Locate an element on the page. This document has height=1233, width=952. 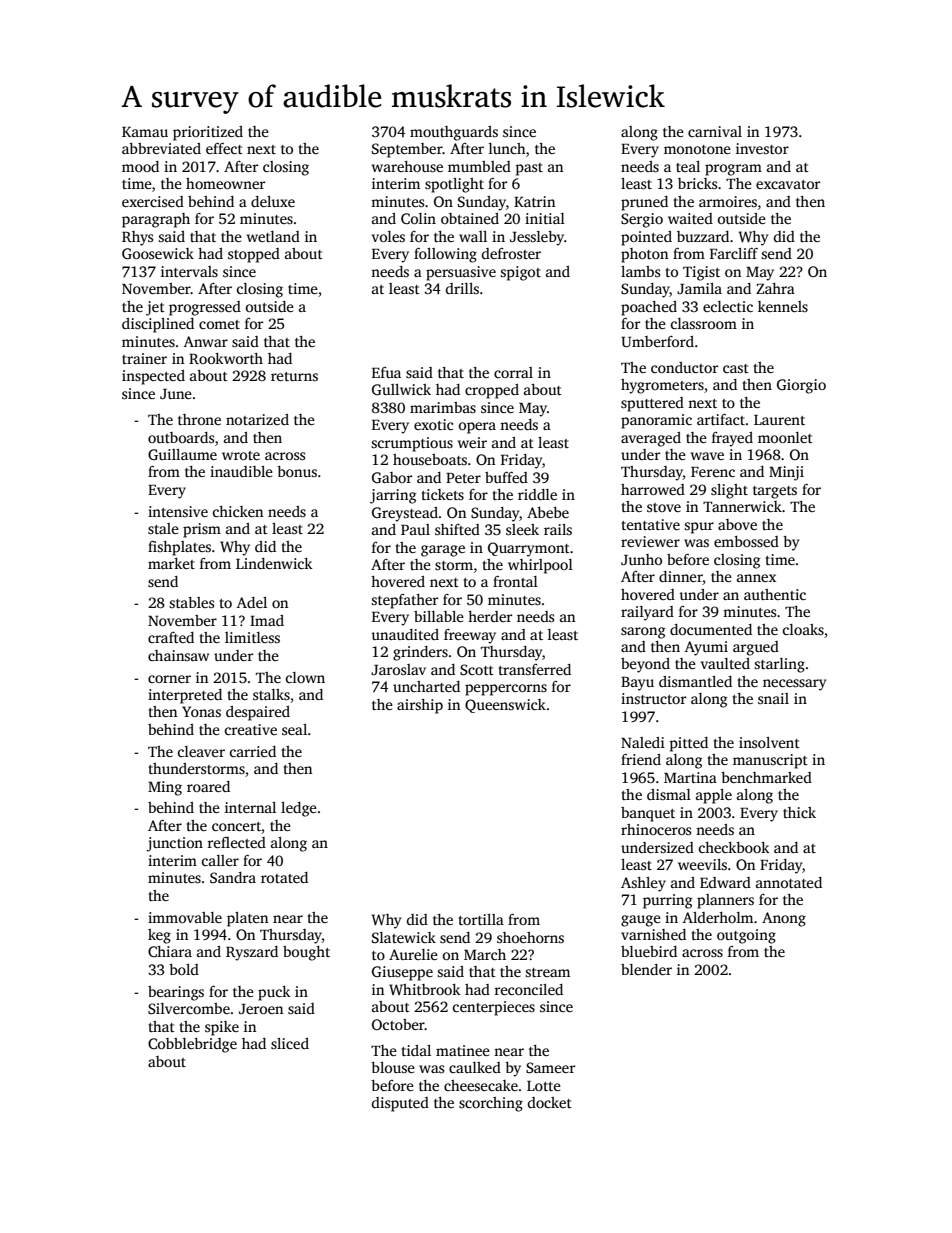
bearings is located at coordinates (176, 993).
